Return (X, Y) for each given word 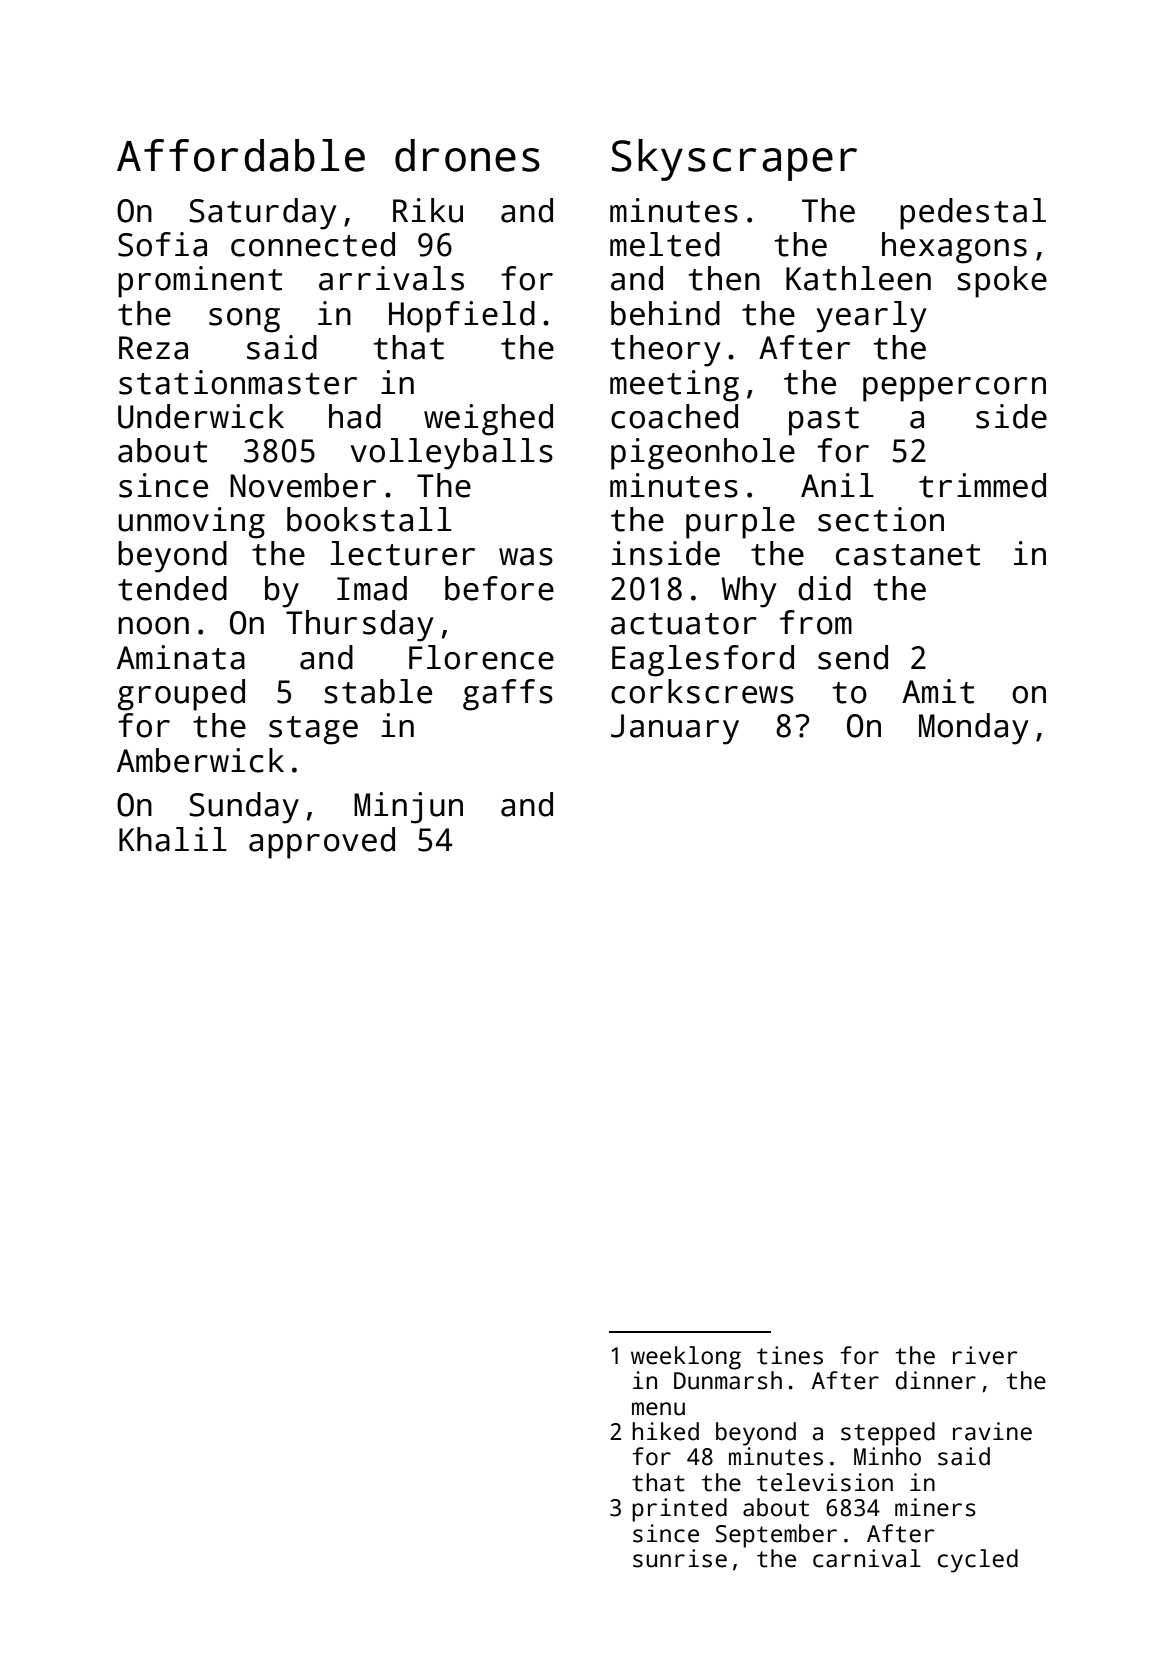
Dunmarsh (728, 1380)
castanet (908, 555)
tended (172, 588)
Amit (938, 691)
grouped (181, 695)
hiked (665, 1431)
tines (790, 1355)
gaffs (508, 695)
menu (658, 1409)
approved (322, 843)
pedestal (973, 214)
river (985, 1355)
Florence (481, 657)
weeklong (686, 1358)
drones (467, 155)
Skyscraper (734, 160)
